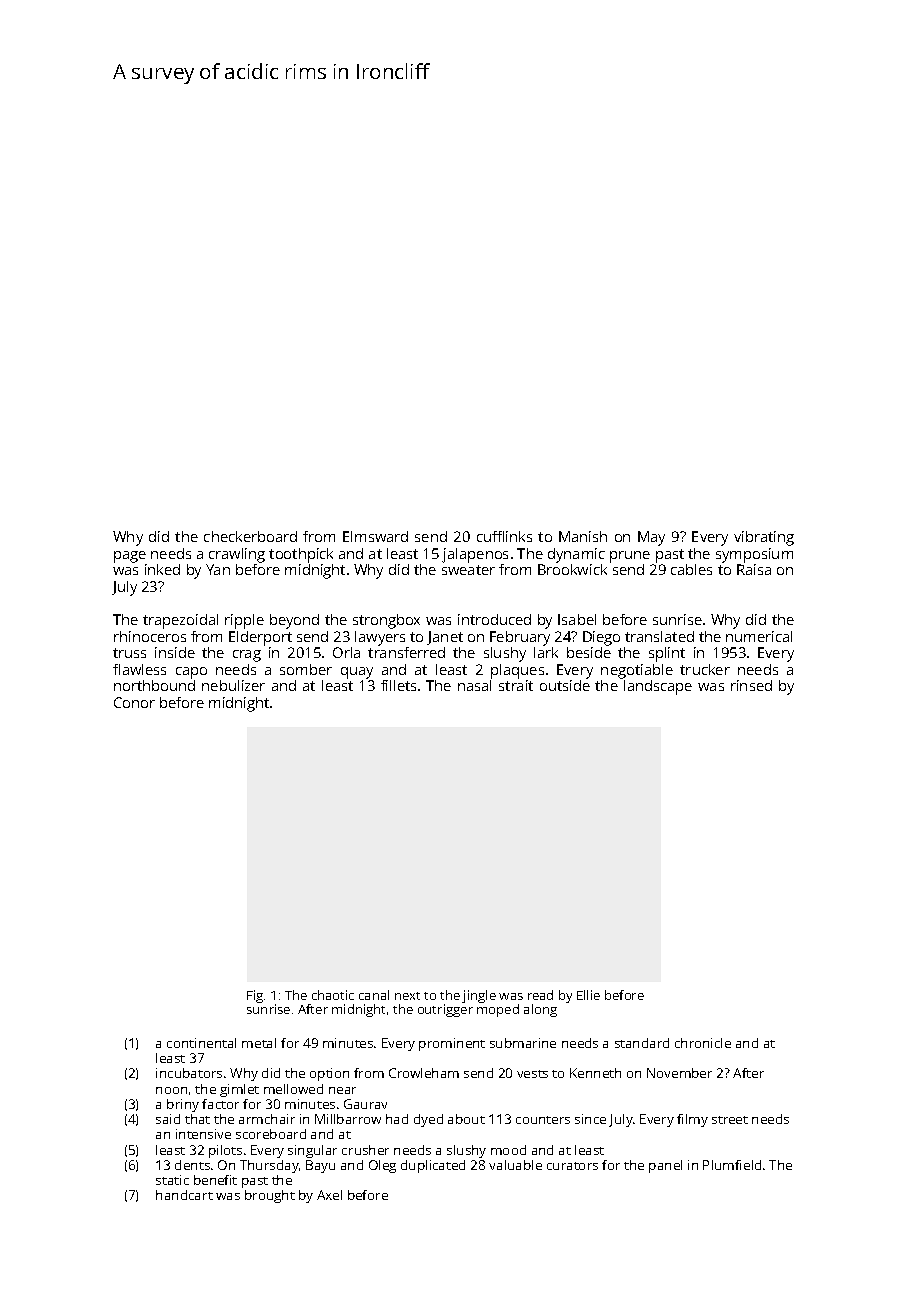  I want to click on Fig, so click(255, 996).
